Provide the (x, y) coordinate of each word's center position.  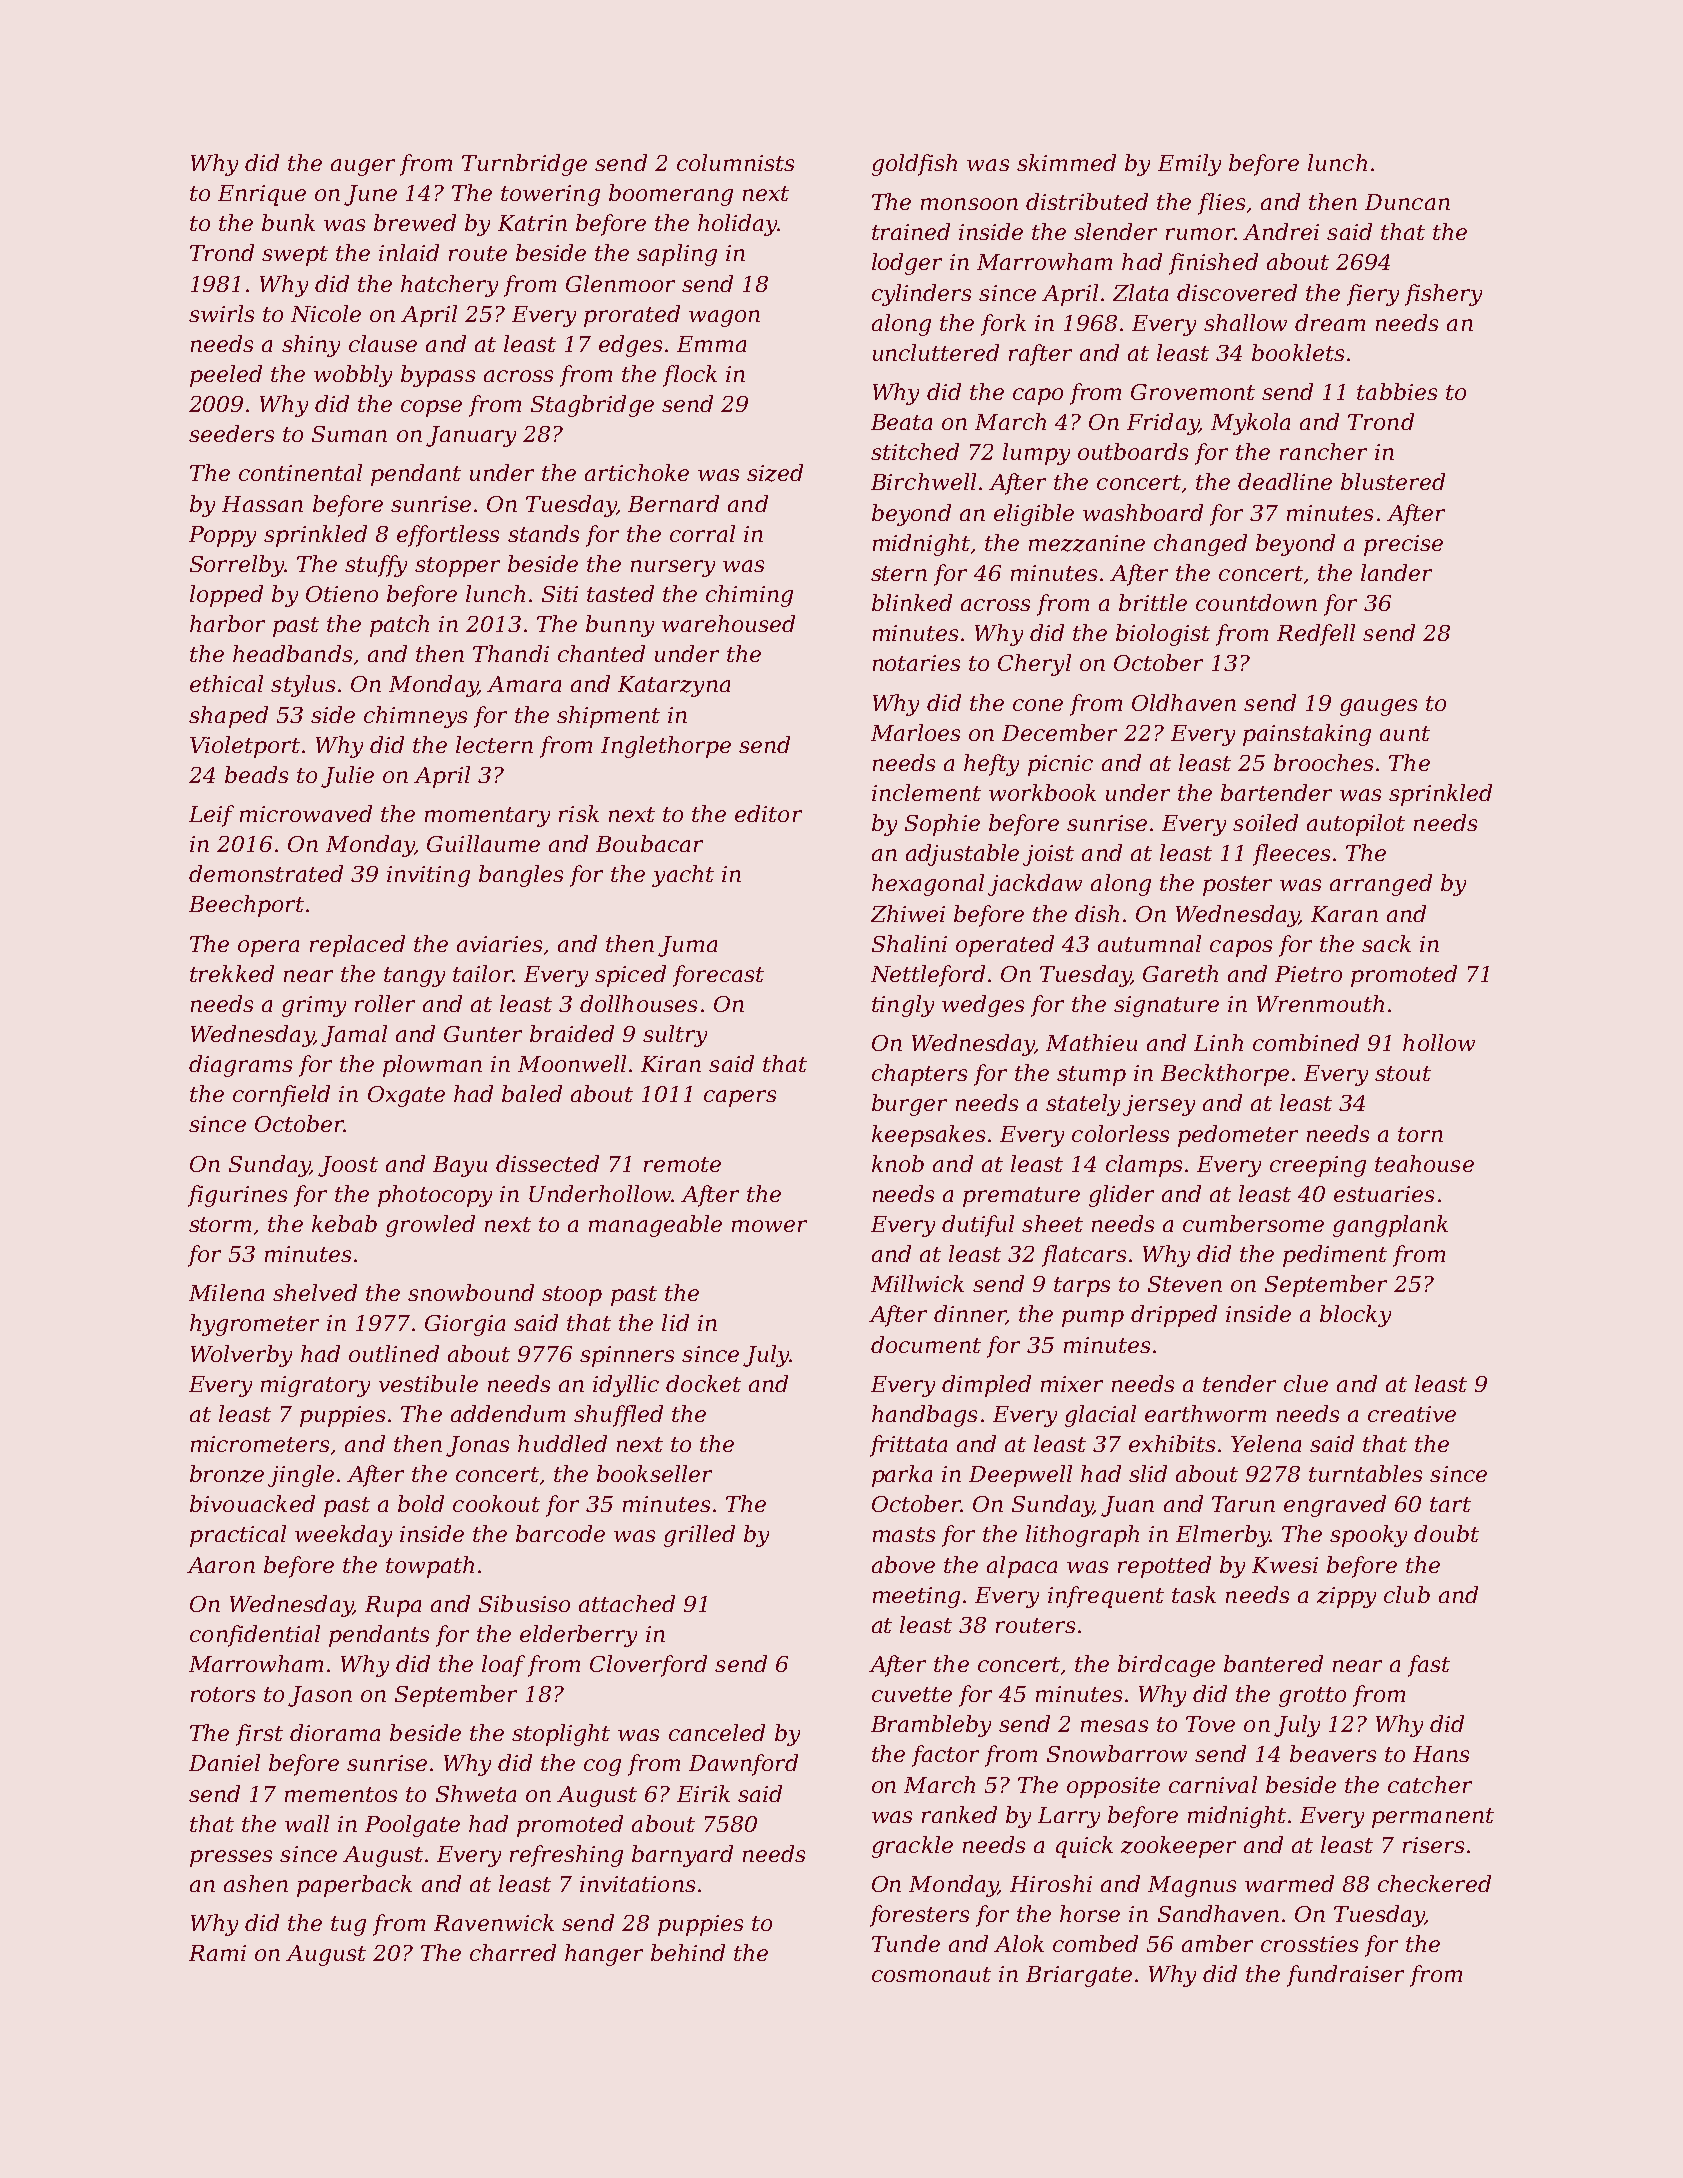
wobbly (353, 376)
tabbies (1397, 391)
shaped (228, 717)
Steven (1185, 1284)
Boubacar (649, 843)
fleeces (1291, 855)
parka (902, 1476)
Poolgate (412, 1826)
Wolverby (241, 1356)
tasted (620, 593)
